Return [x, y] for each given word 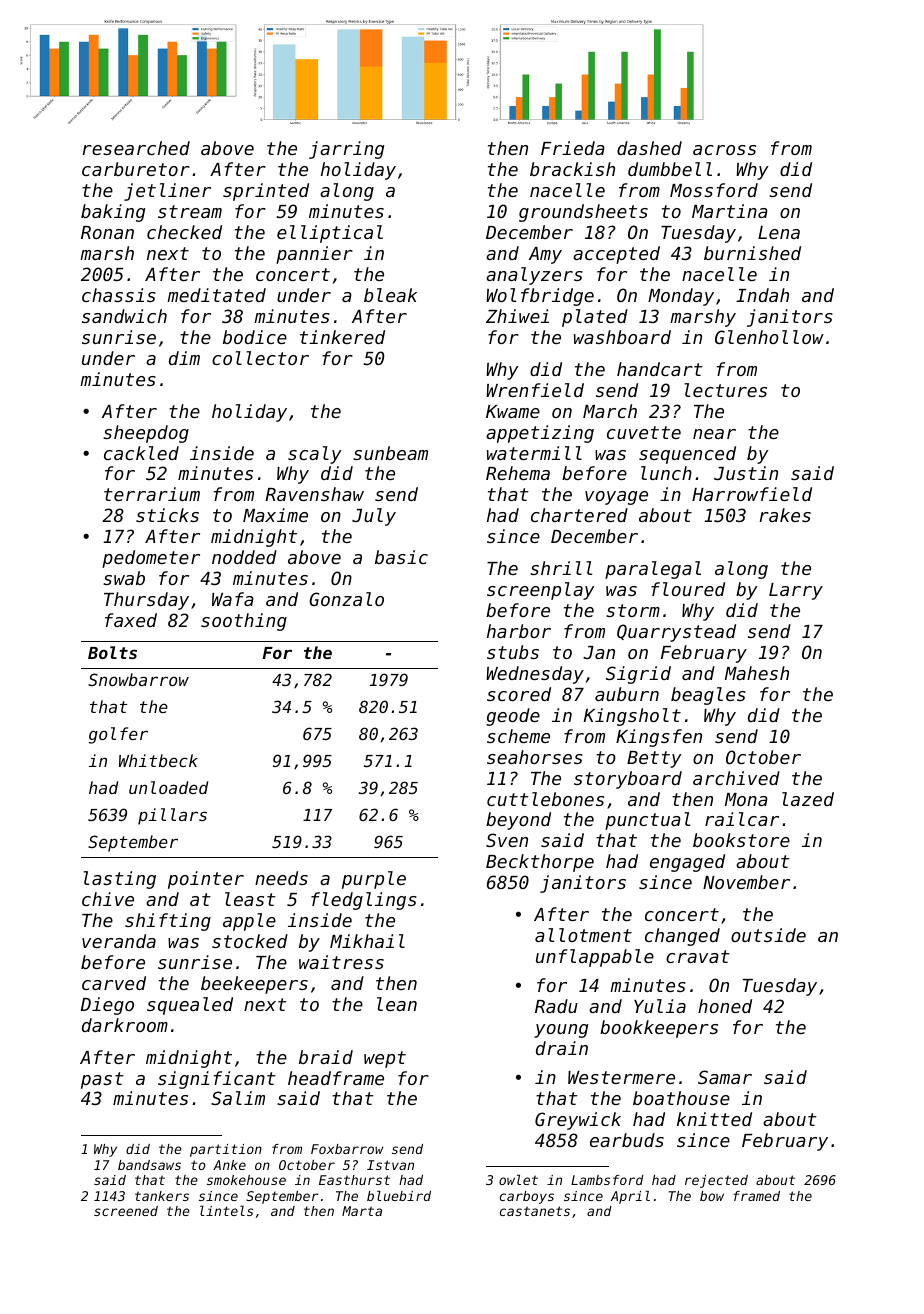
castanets [535, 1211]
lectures [725, 390]
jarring [346, 150]
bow [712, 1196]
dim [184, 358]
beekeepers [254, 985]
